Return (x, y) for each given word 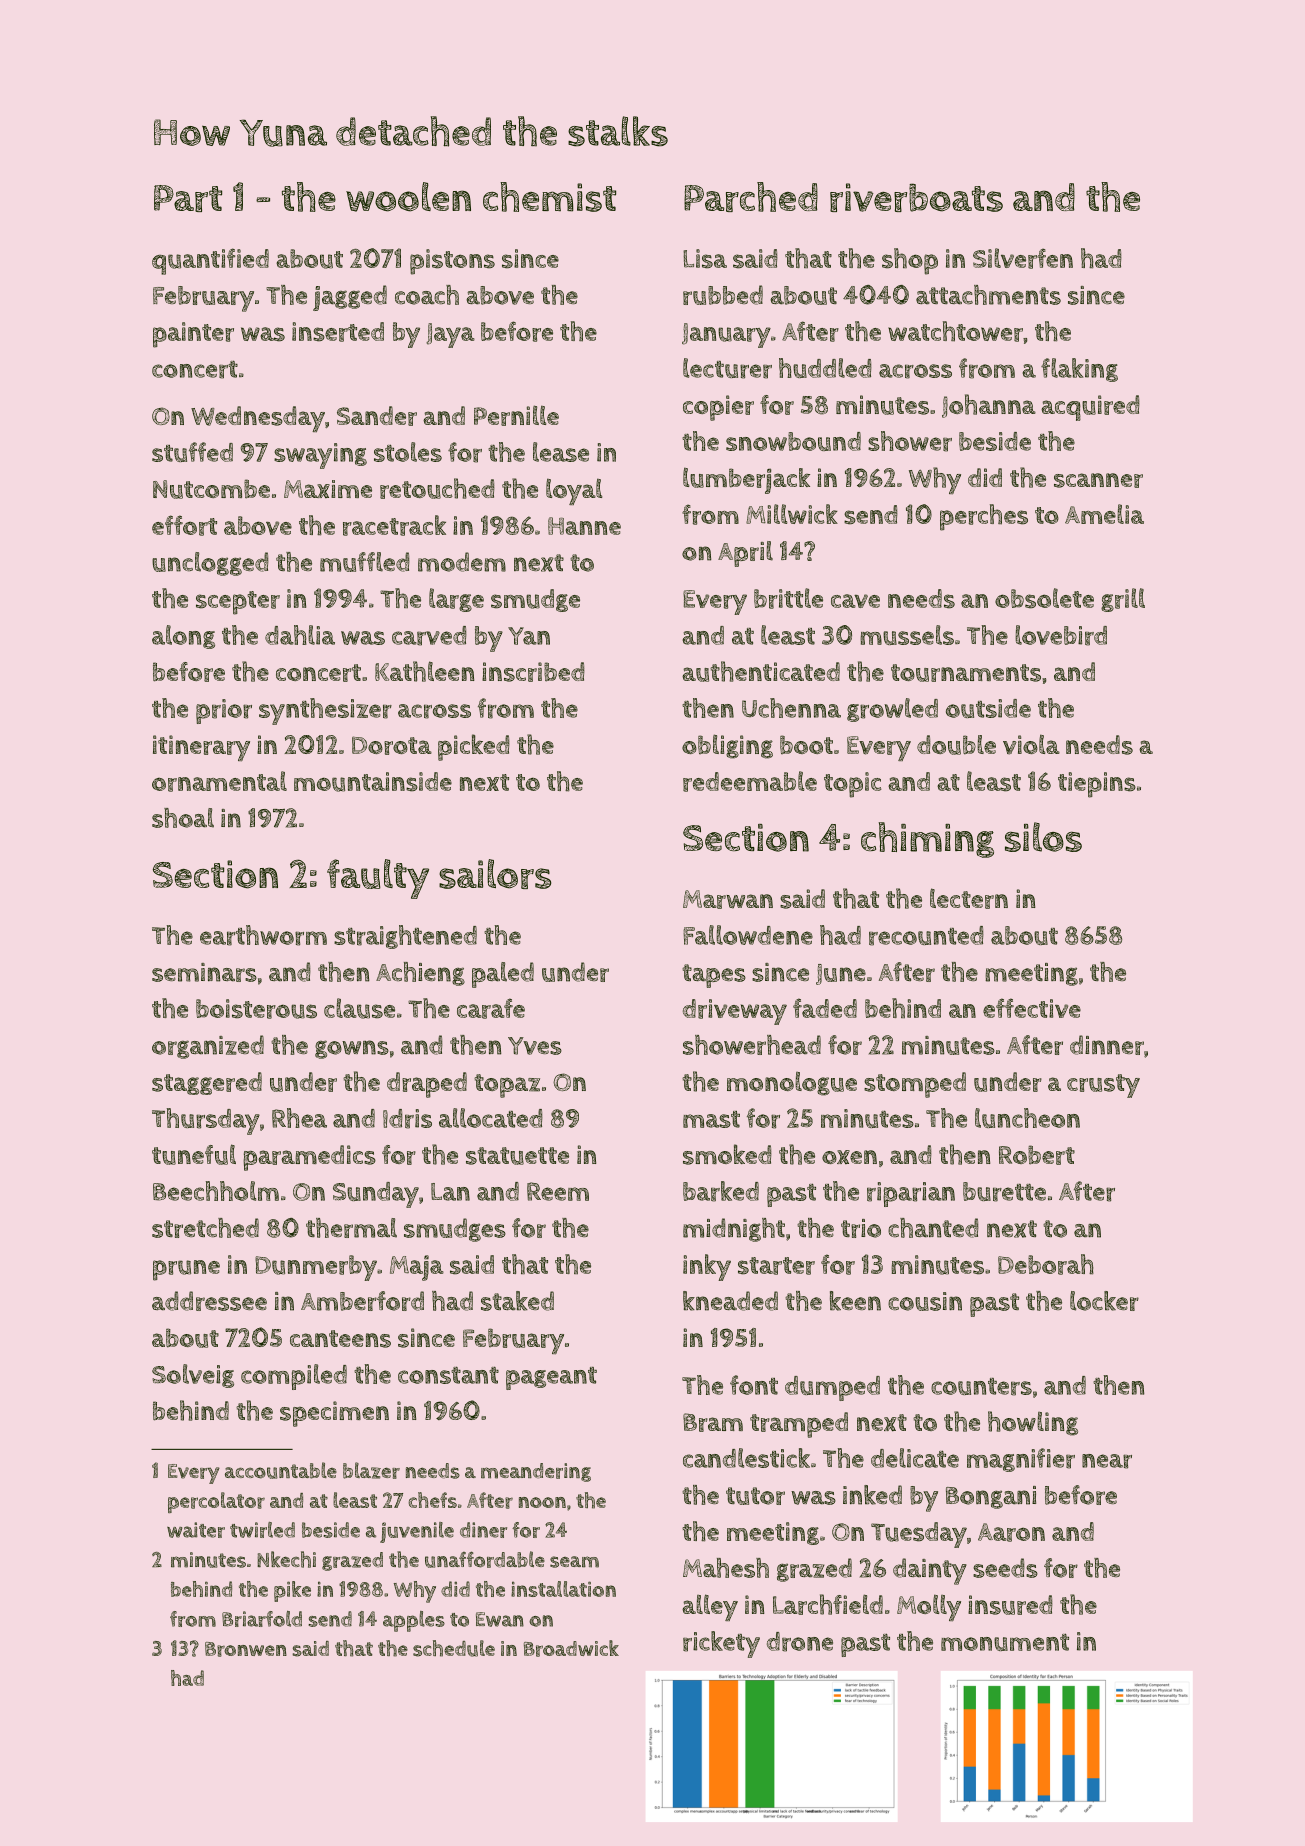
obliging (727, 746)
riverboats (916, 197)
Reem (558, 1191)
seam (574, 1562)
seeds (1005, 1568)
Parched (751, 197)
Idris (407, 1119)
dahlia (300, 635)
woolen (408, 197)
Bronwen (246, 1649)
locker (1104, 1301)
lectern (969, 898)
